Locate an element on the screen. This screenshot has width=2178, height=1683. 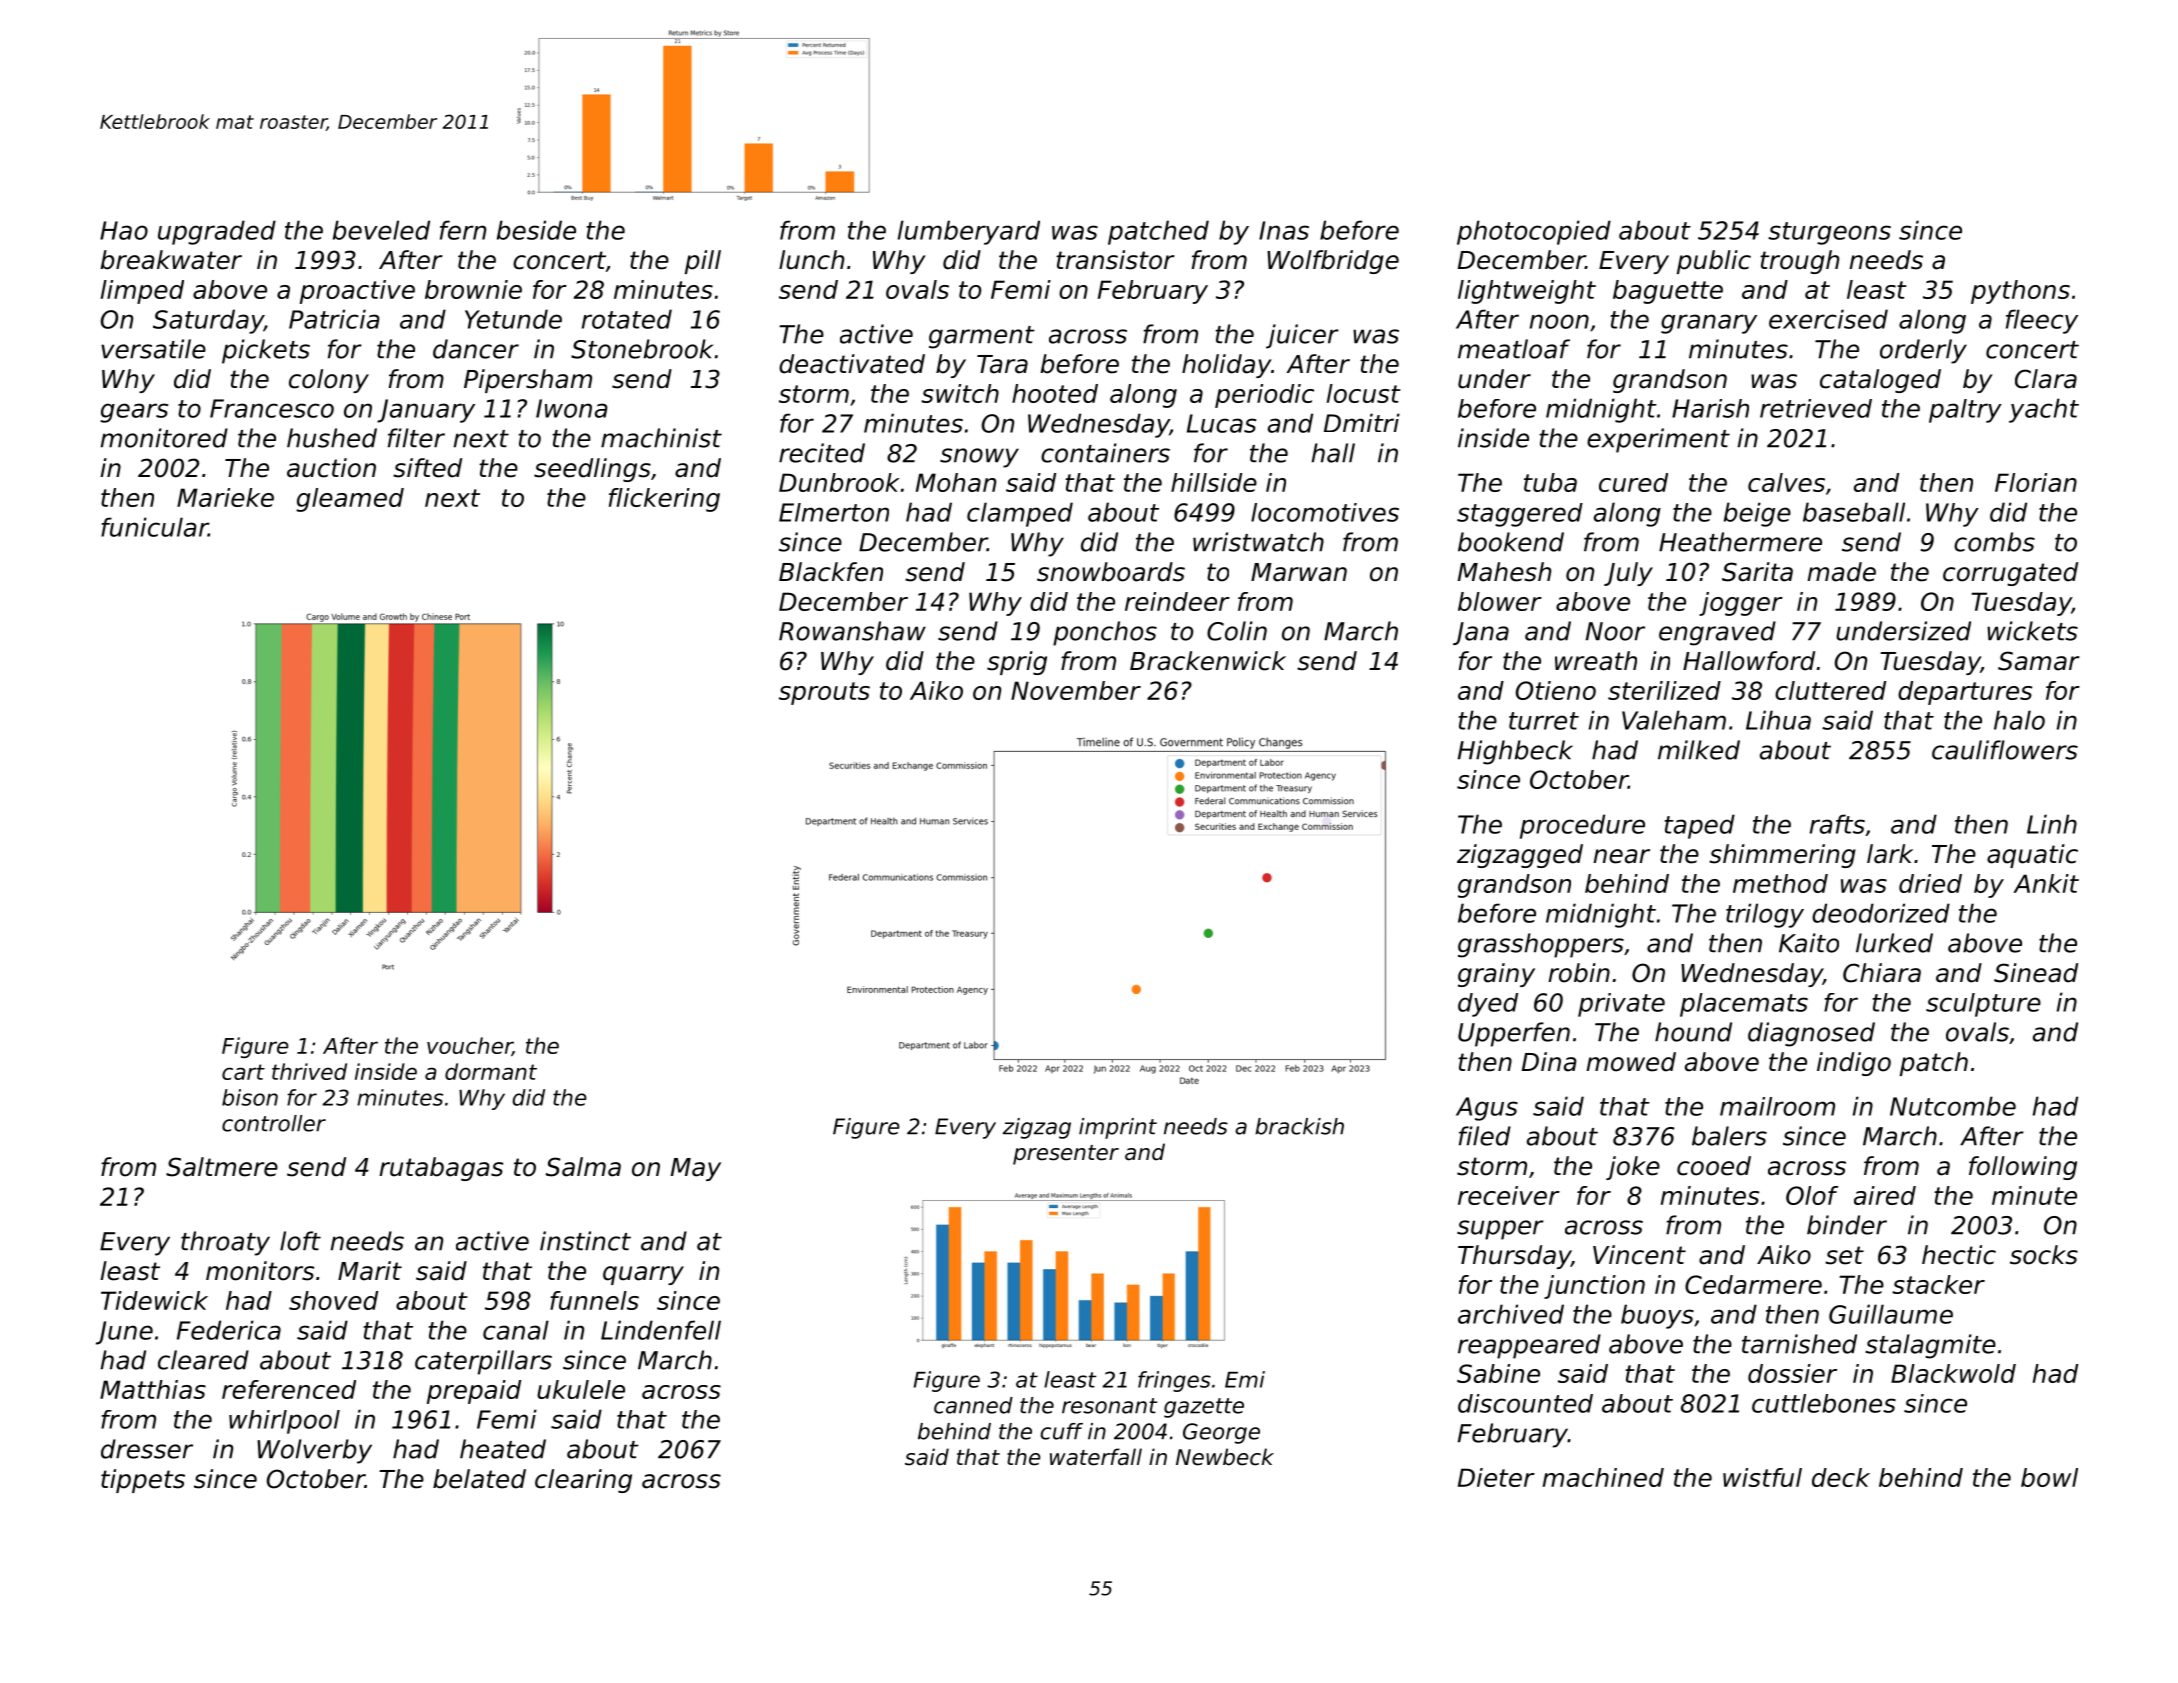
Mahesh is located at coordinates (1504, 572).
